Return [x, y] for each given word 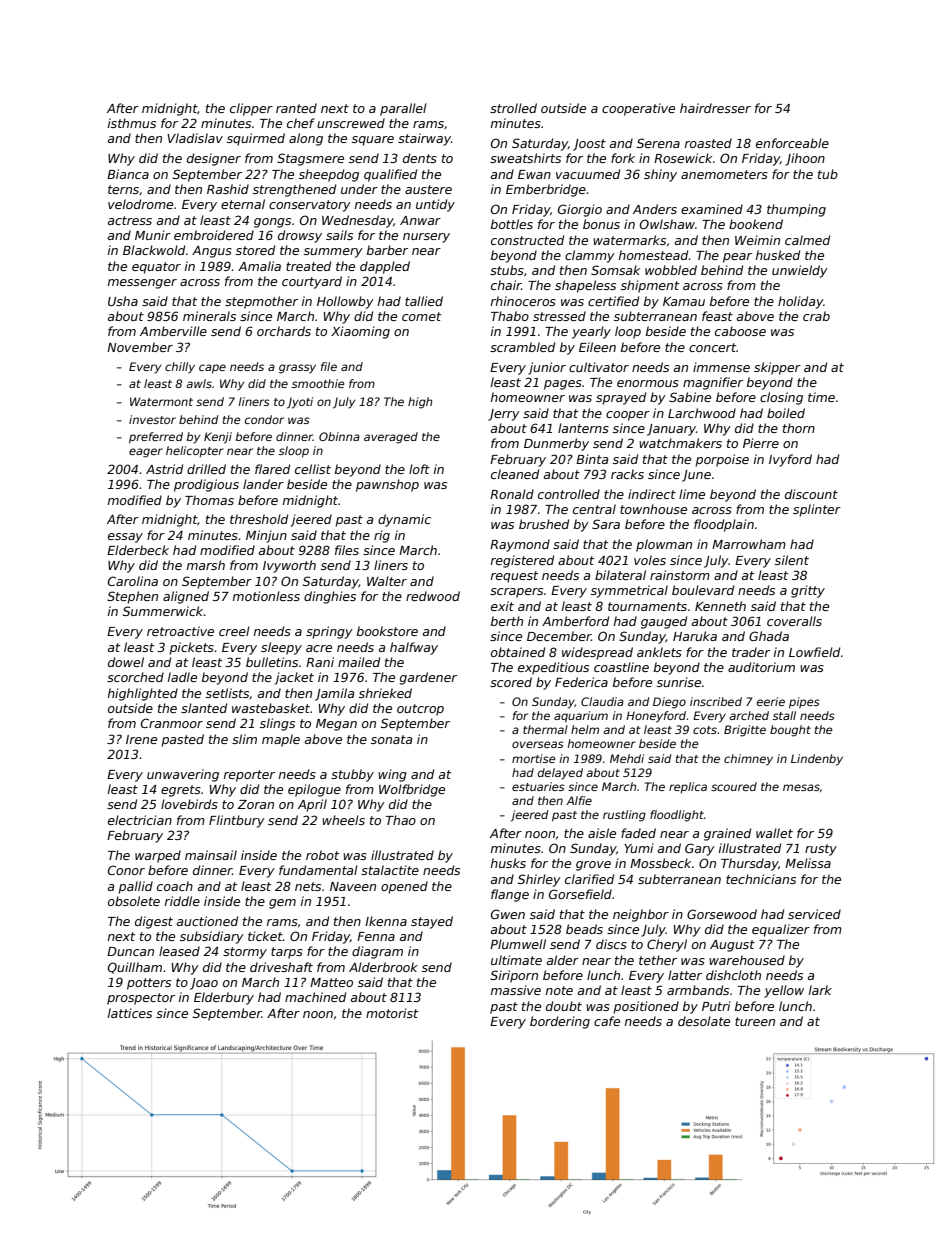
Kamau [684, 301]
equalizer [781, 930]
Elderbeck [138, 550]
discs [611, 944]
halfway [414, 648]
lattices [130, 1013]
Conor [126, 870]
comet [421, 316]
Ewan [534, 174]
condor [264, 419]
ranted [296, 108]
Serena [658, 143]
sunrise [679, 682]
